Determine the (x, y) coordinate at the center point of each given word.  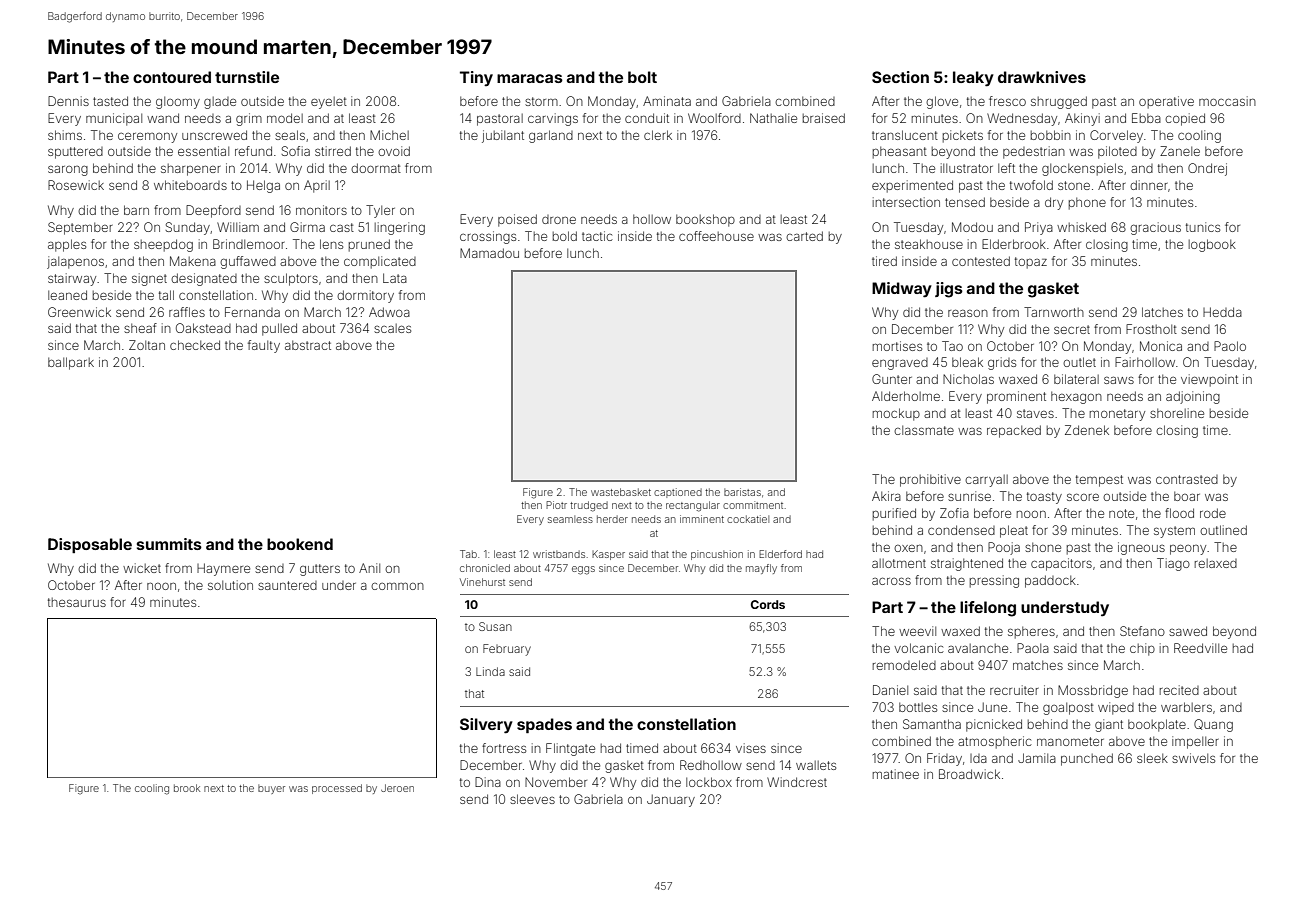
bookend (300, 544)
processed (337, 789)
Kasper (608, 555)
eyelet (329, 103)
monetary (1117, 415)
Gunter (892, 379)
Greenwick (79, 312)
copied (1185, 119)
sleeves (532, 799)
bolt (642, 77)
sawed (1188, 631)
